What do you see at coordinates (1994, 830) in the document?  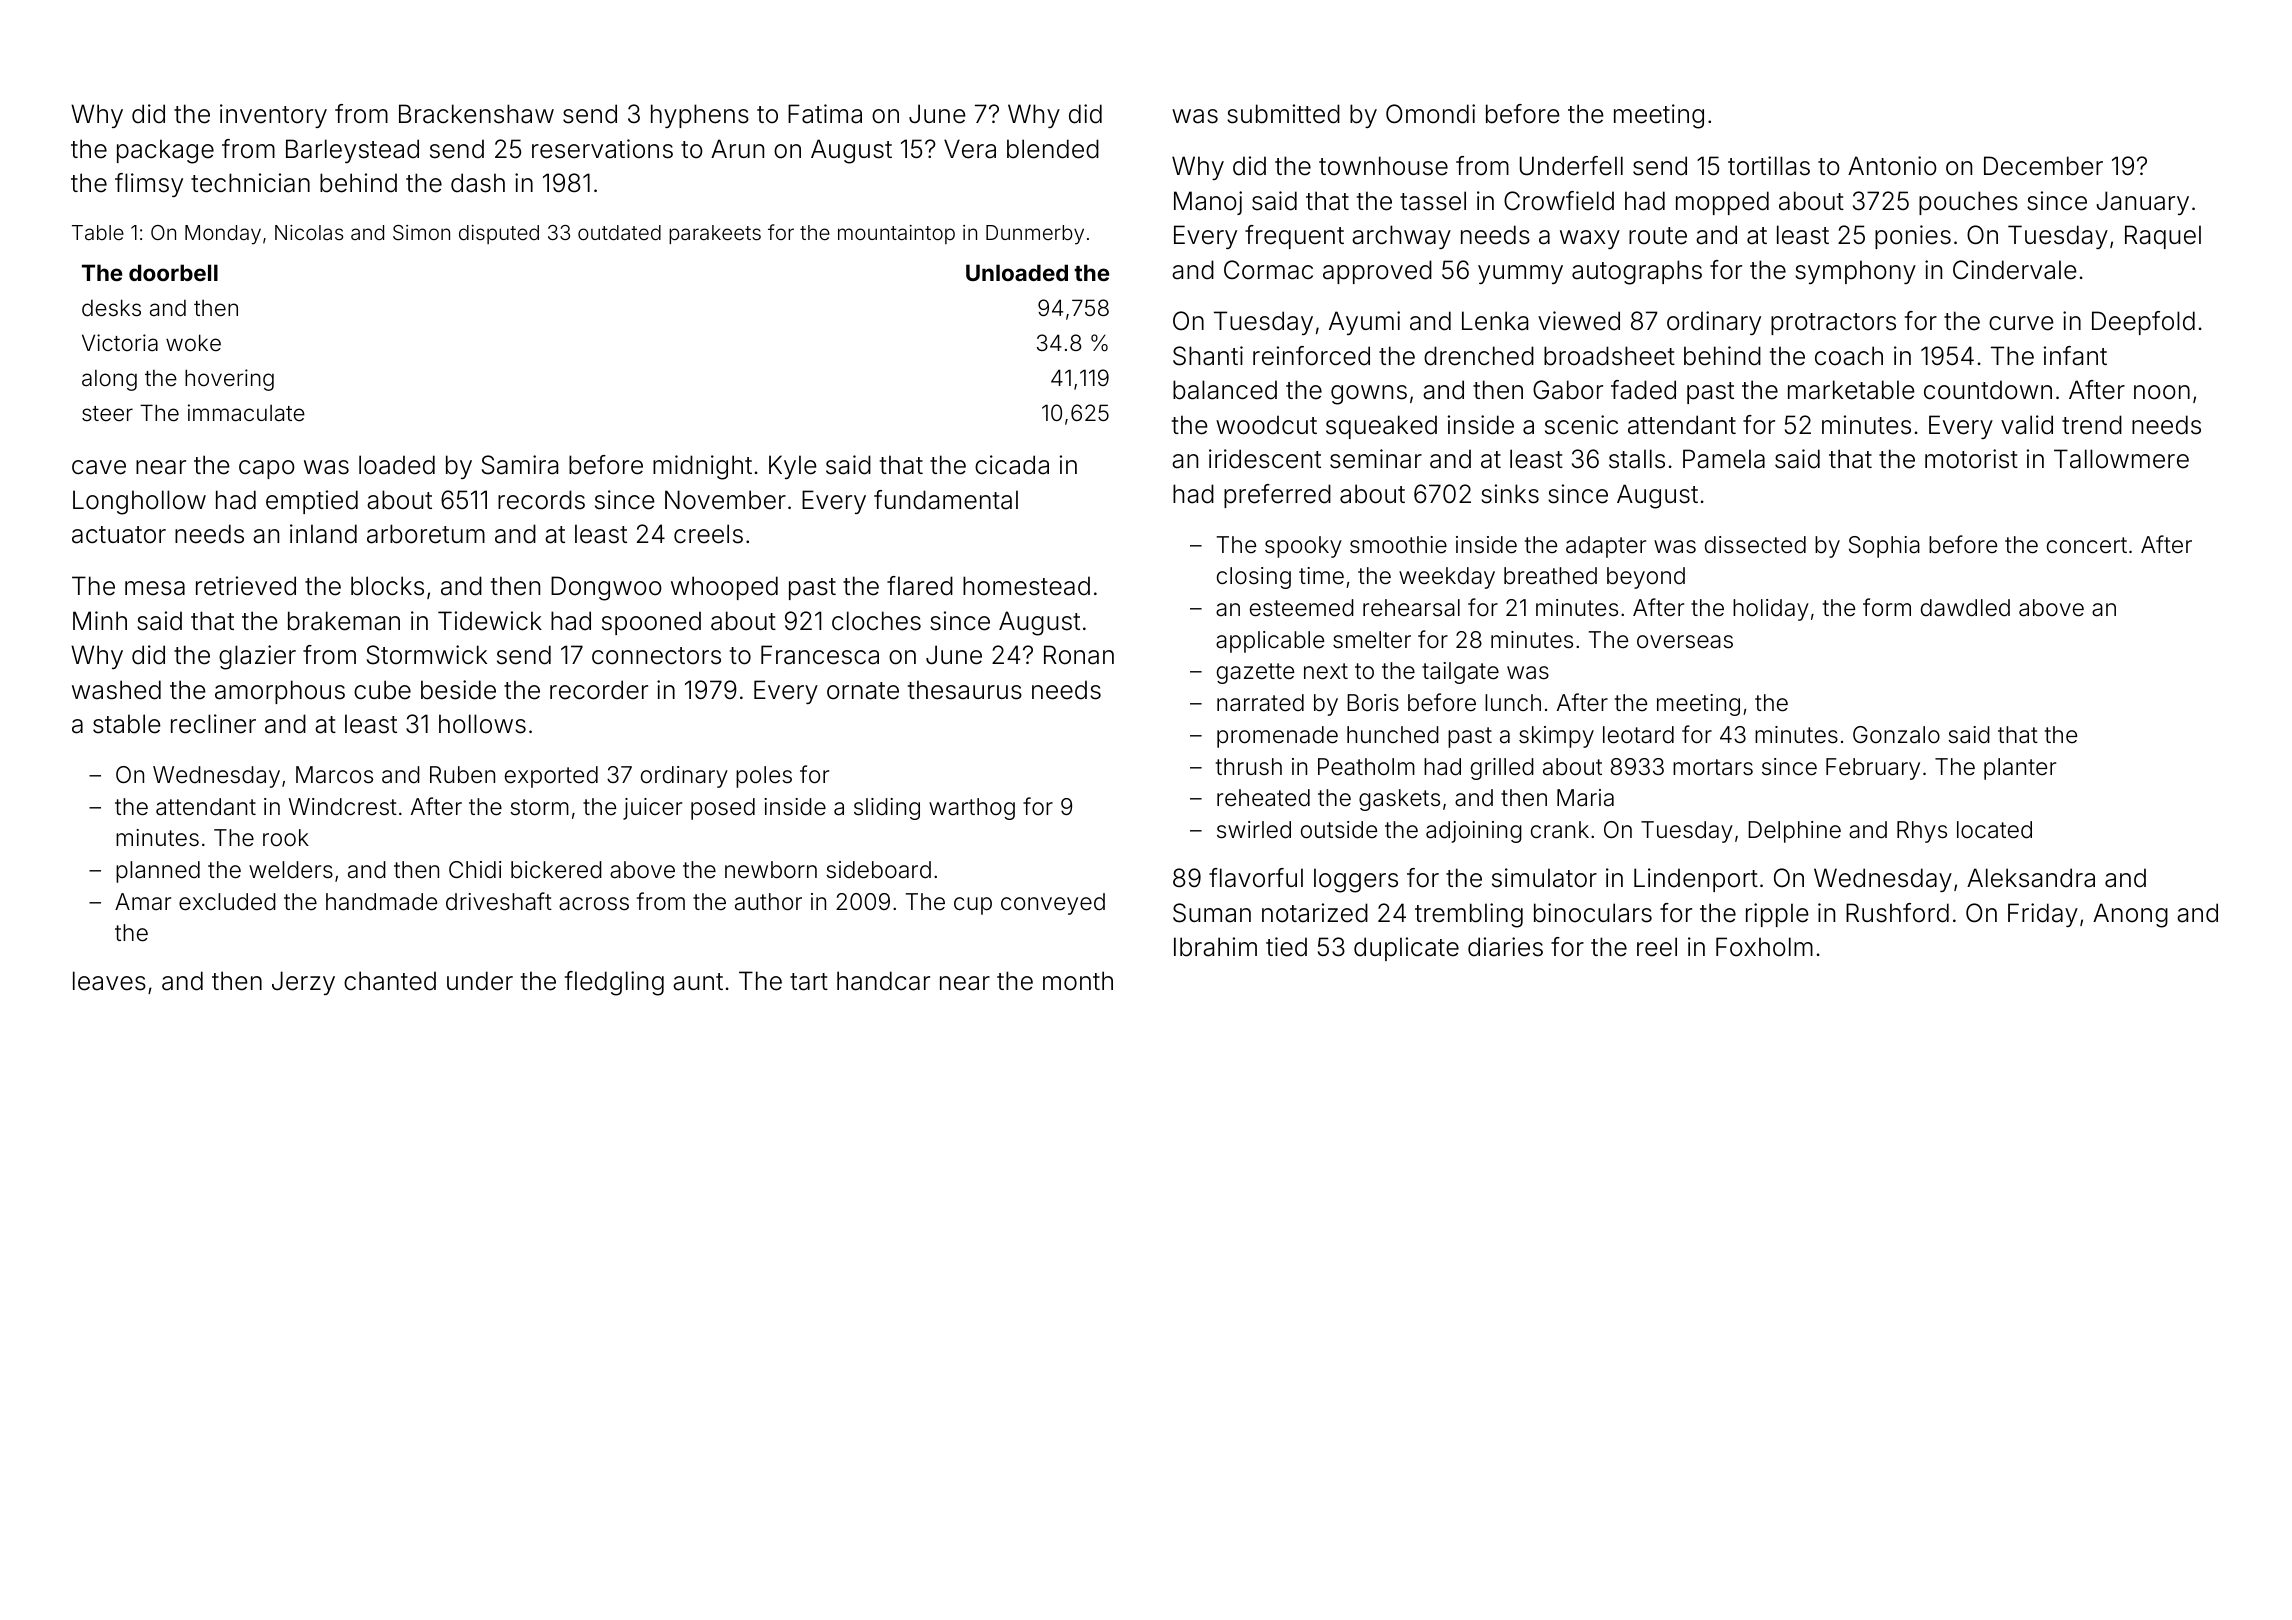 I see `located` at bounding box center [1994, 830].
